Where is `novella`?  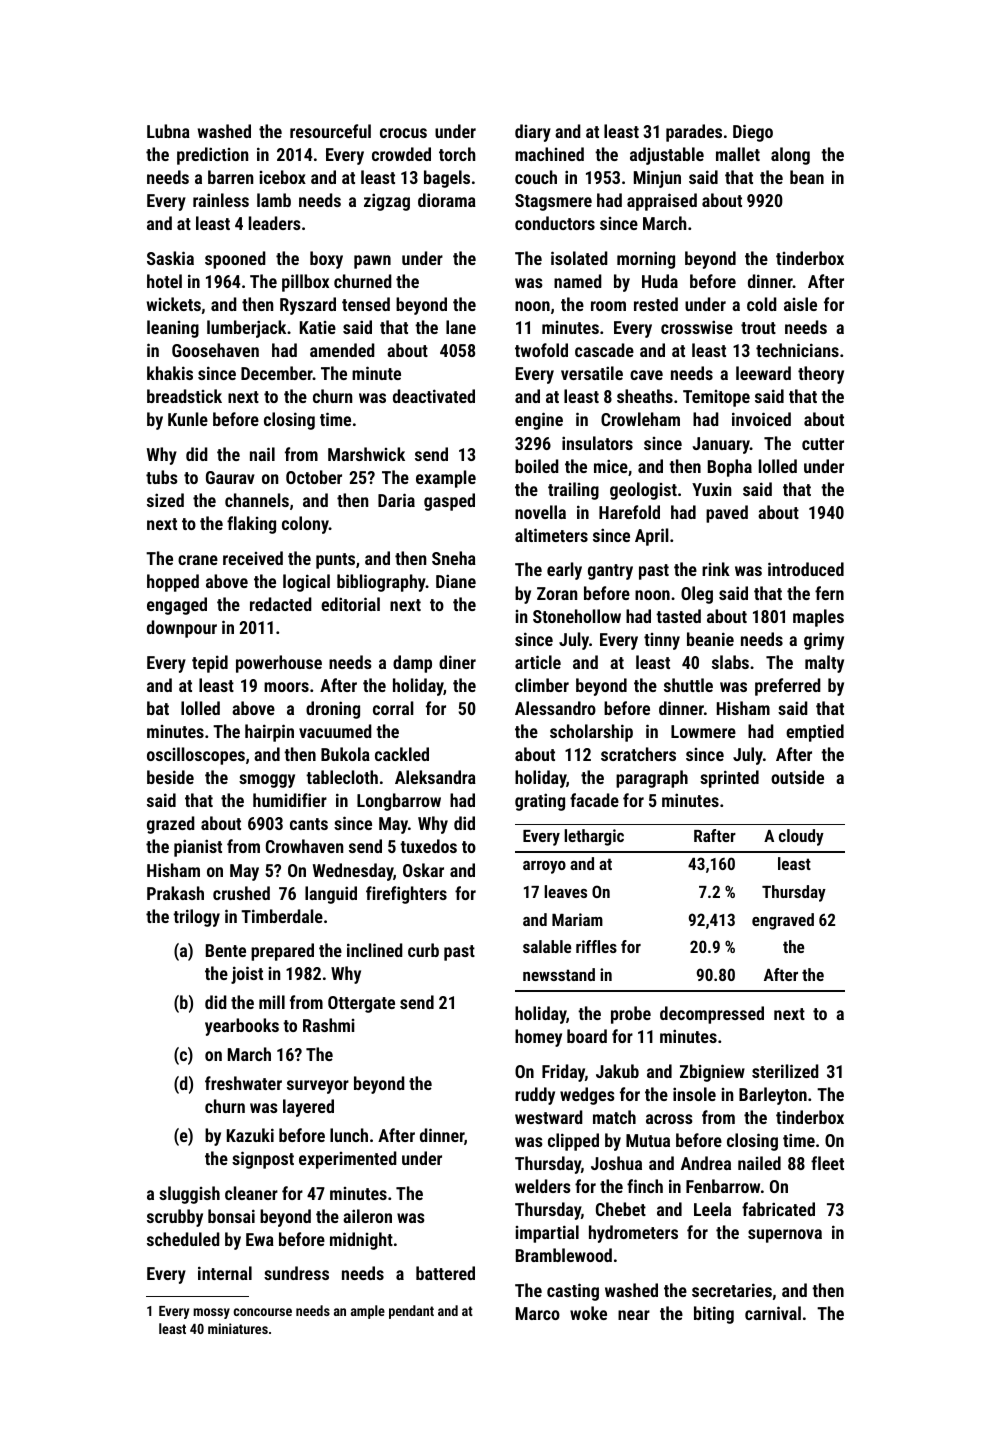 novella is located at coordinates (540, 512).
